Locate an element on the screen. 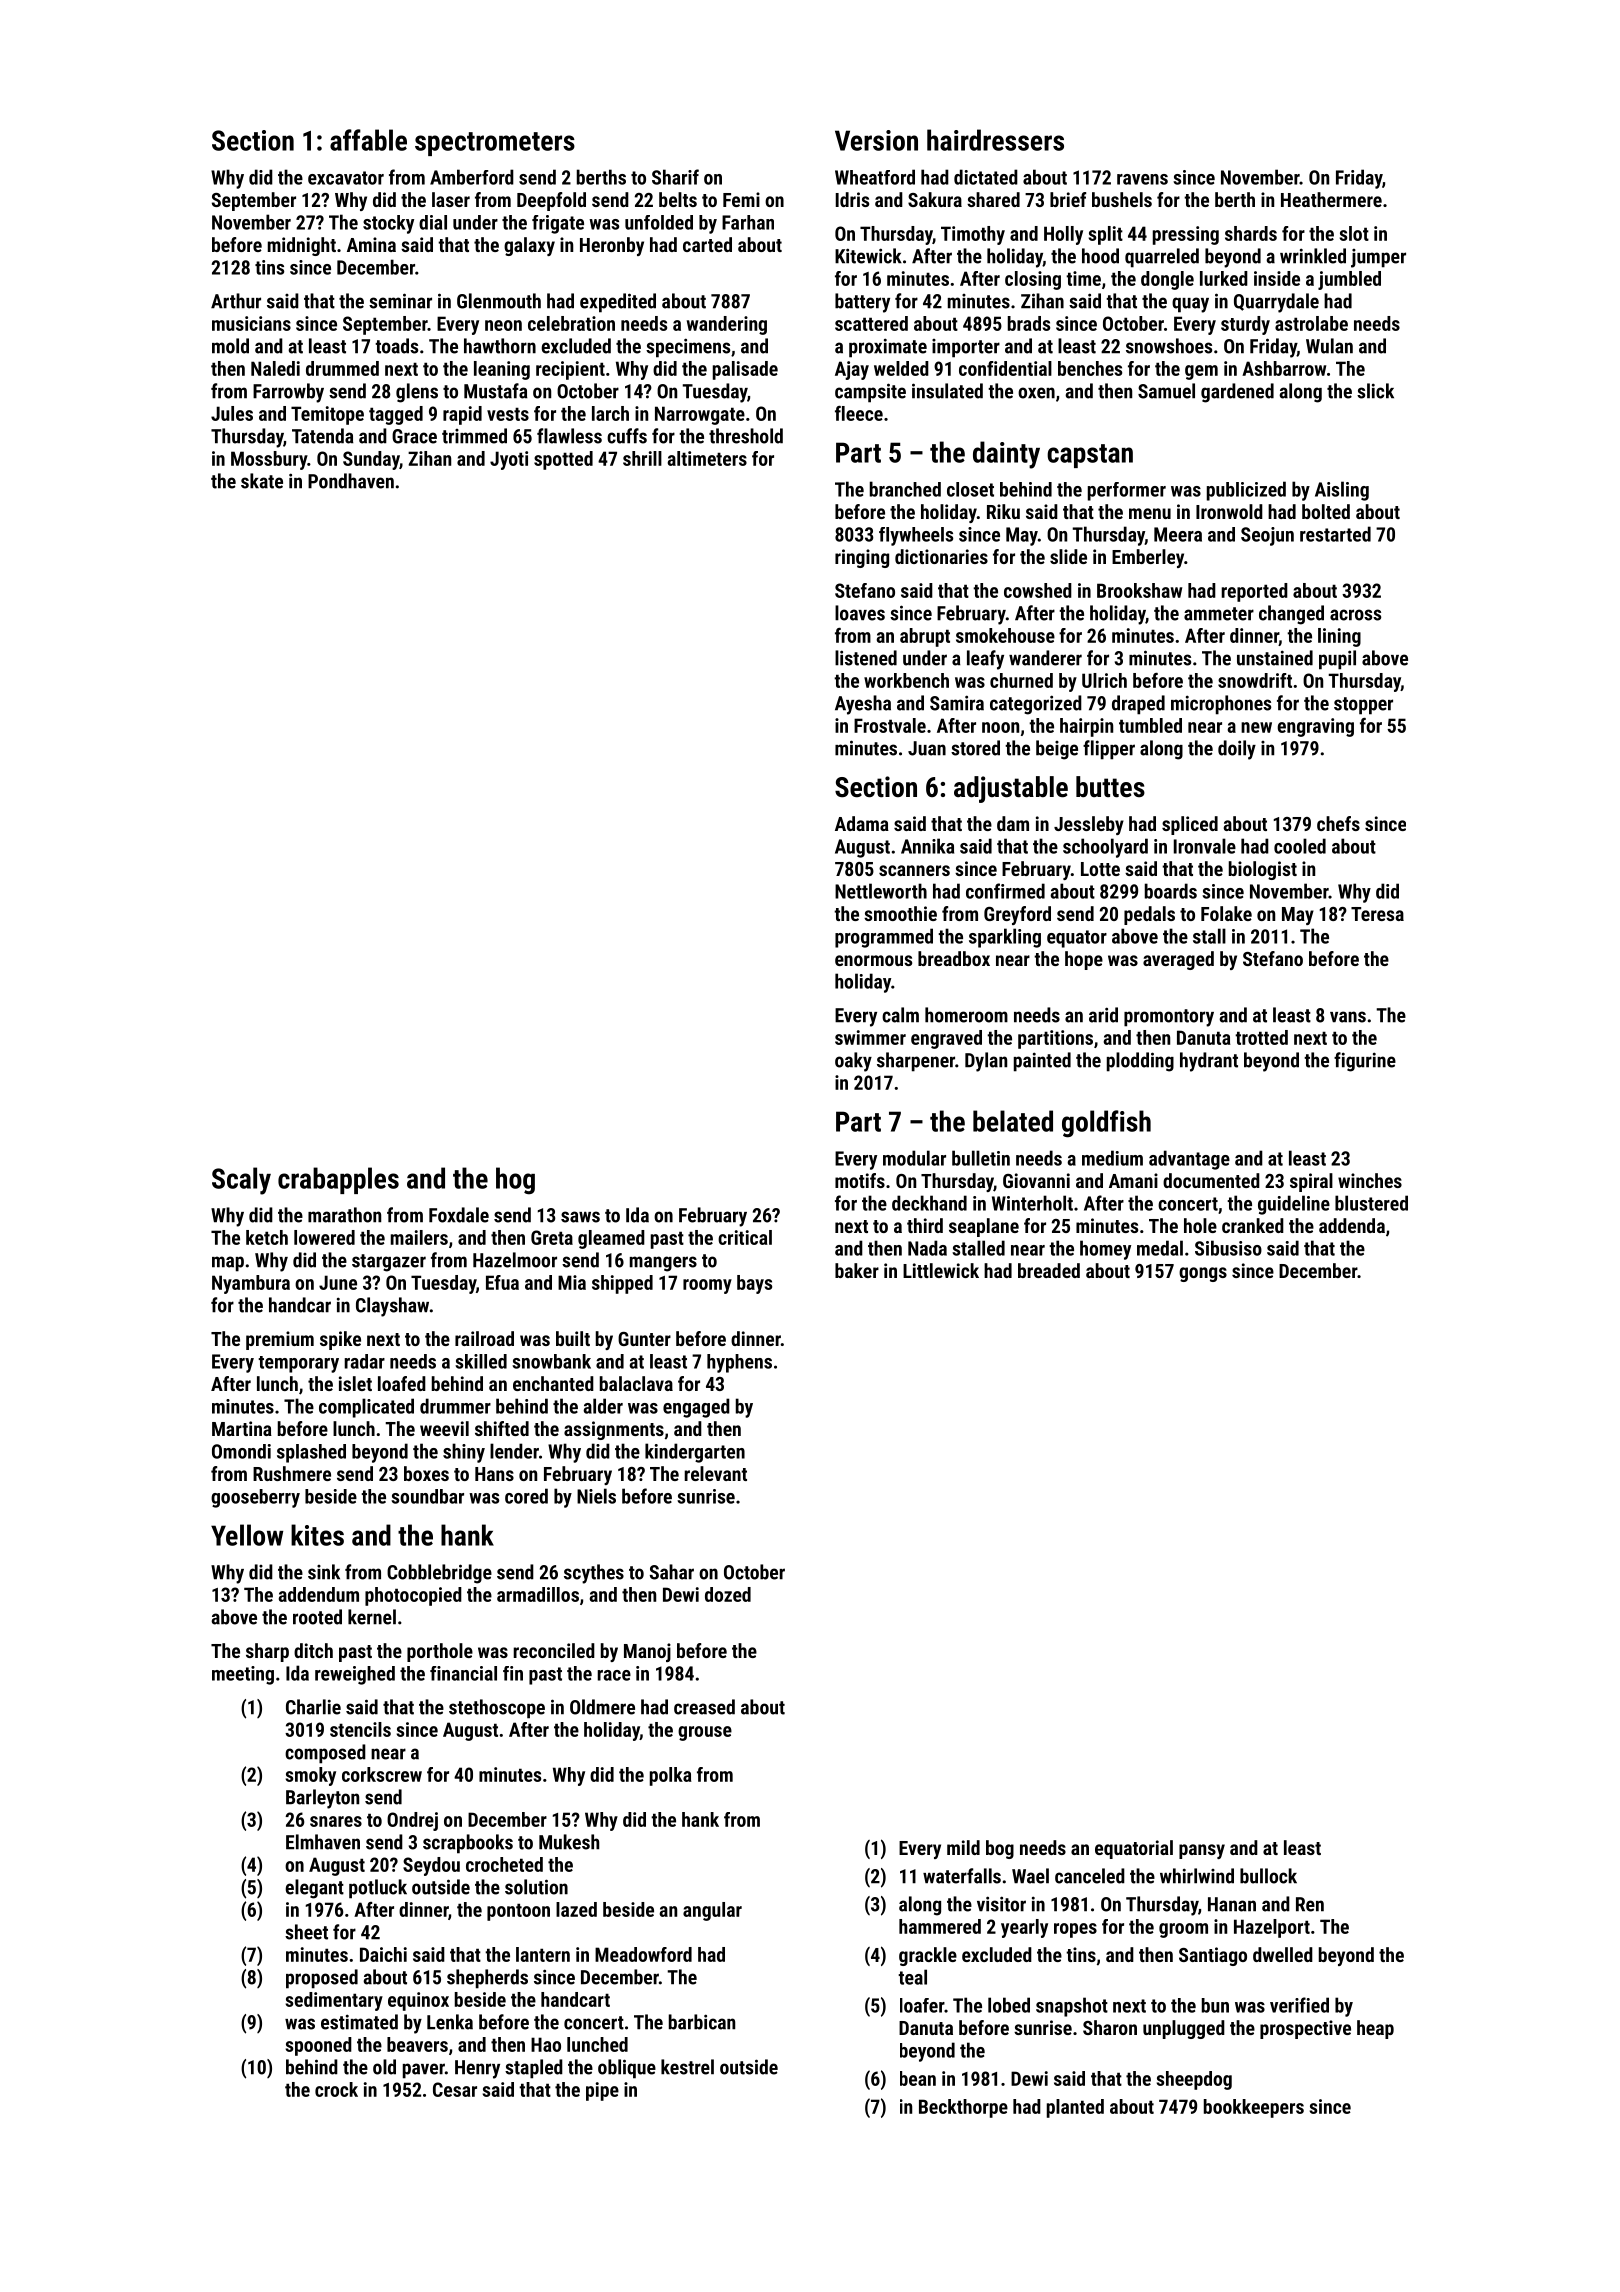 The width and height of the screenshot is (1620, 2292). homey is located at coordinates (1105, 1250).
